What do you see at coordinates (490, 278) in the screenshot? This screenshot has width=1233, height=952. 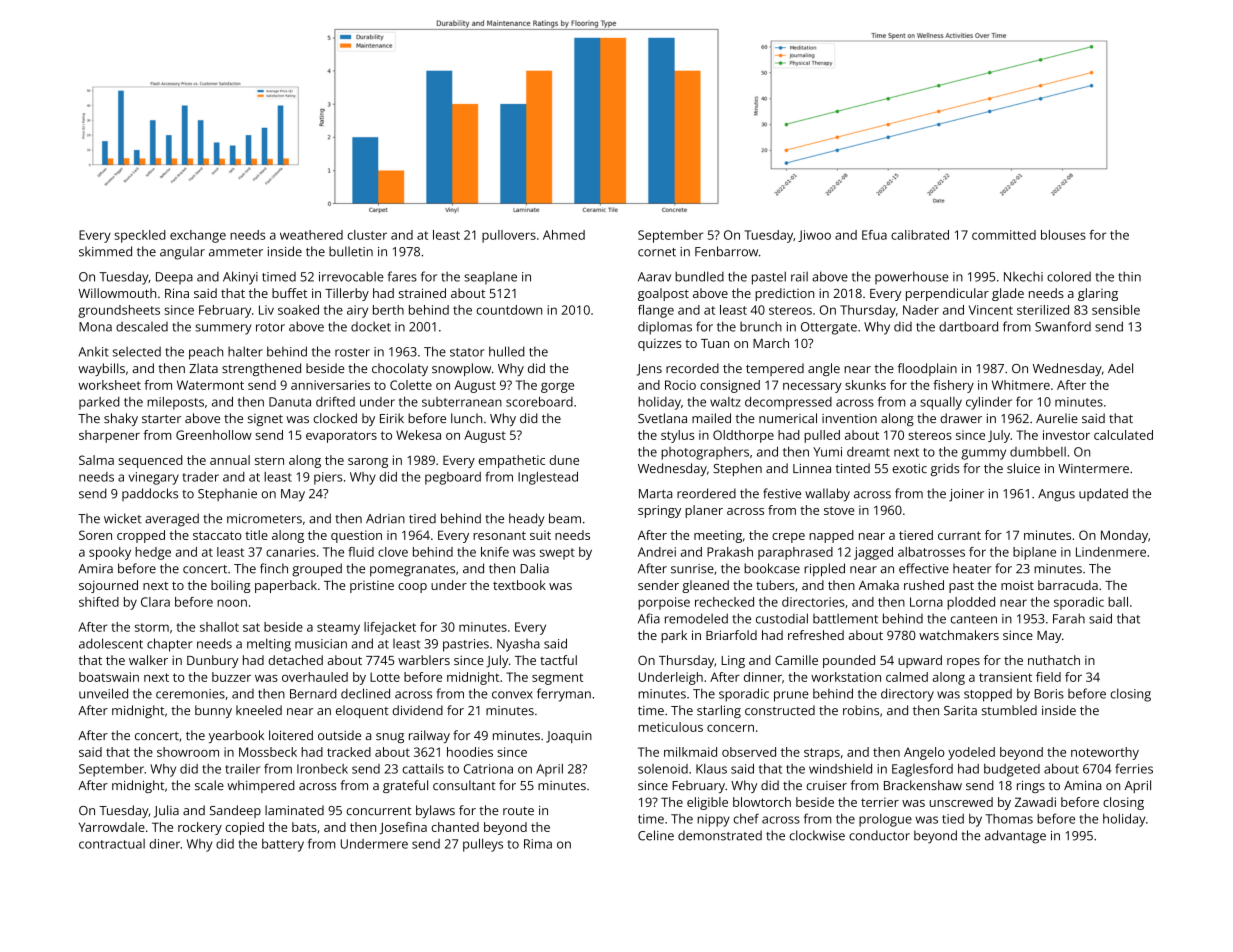 I see `seaplane` at bounding box center [490, 278].
